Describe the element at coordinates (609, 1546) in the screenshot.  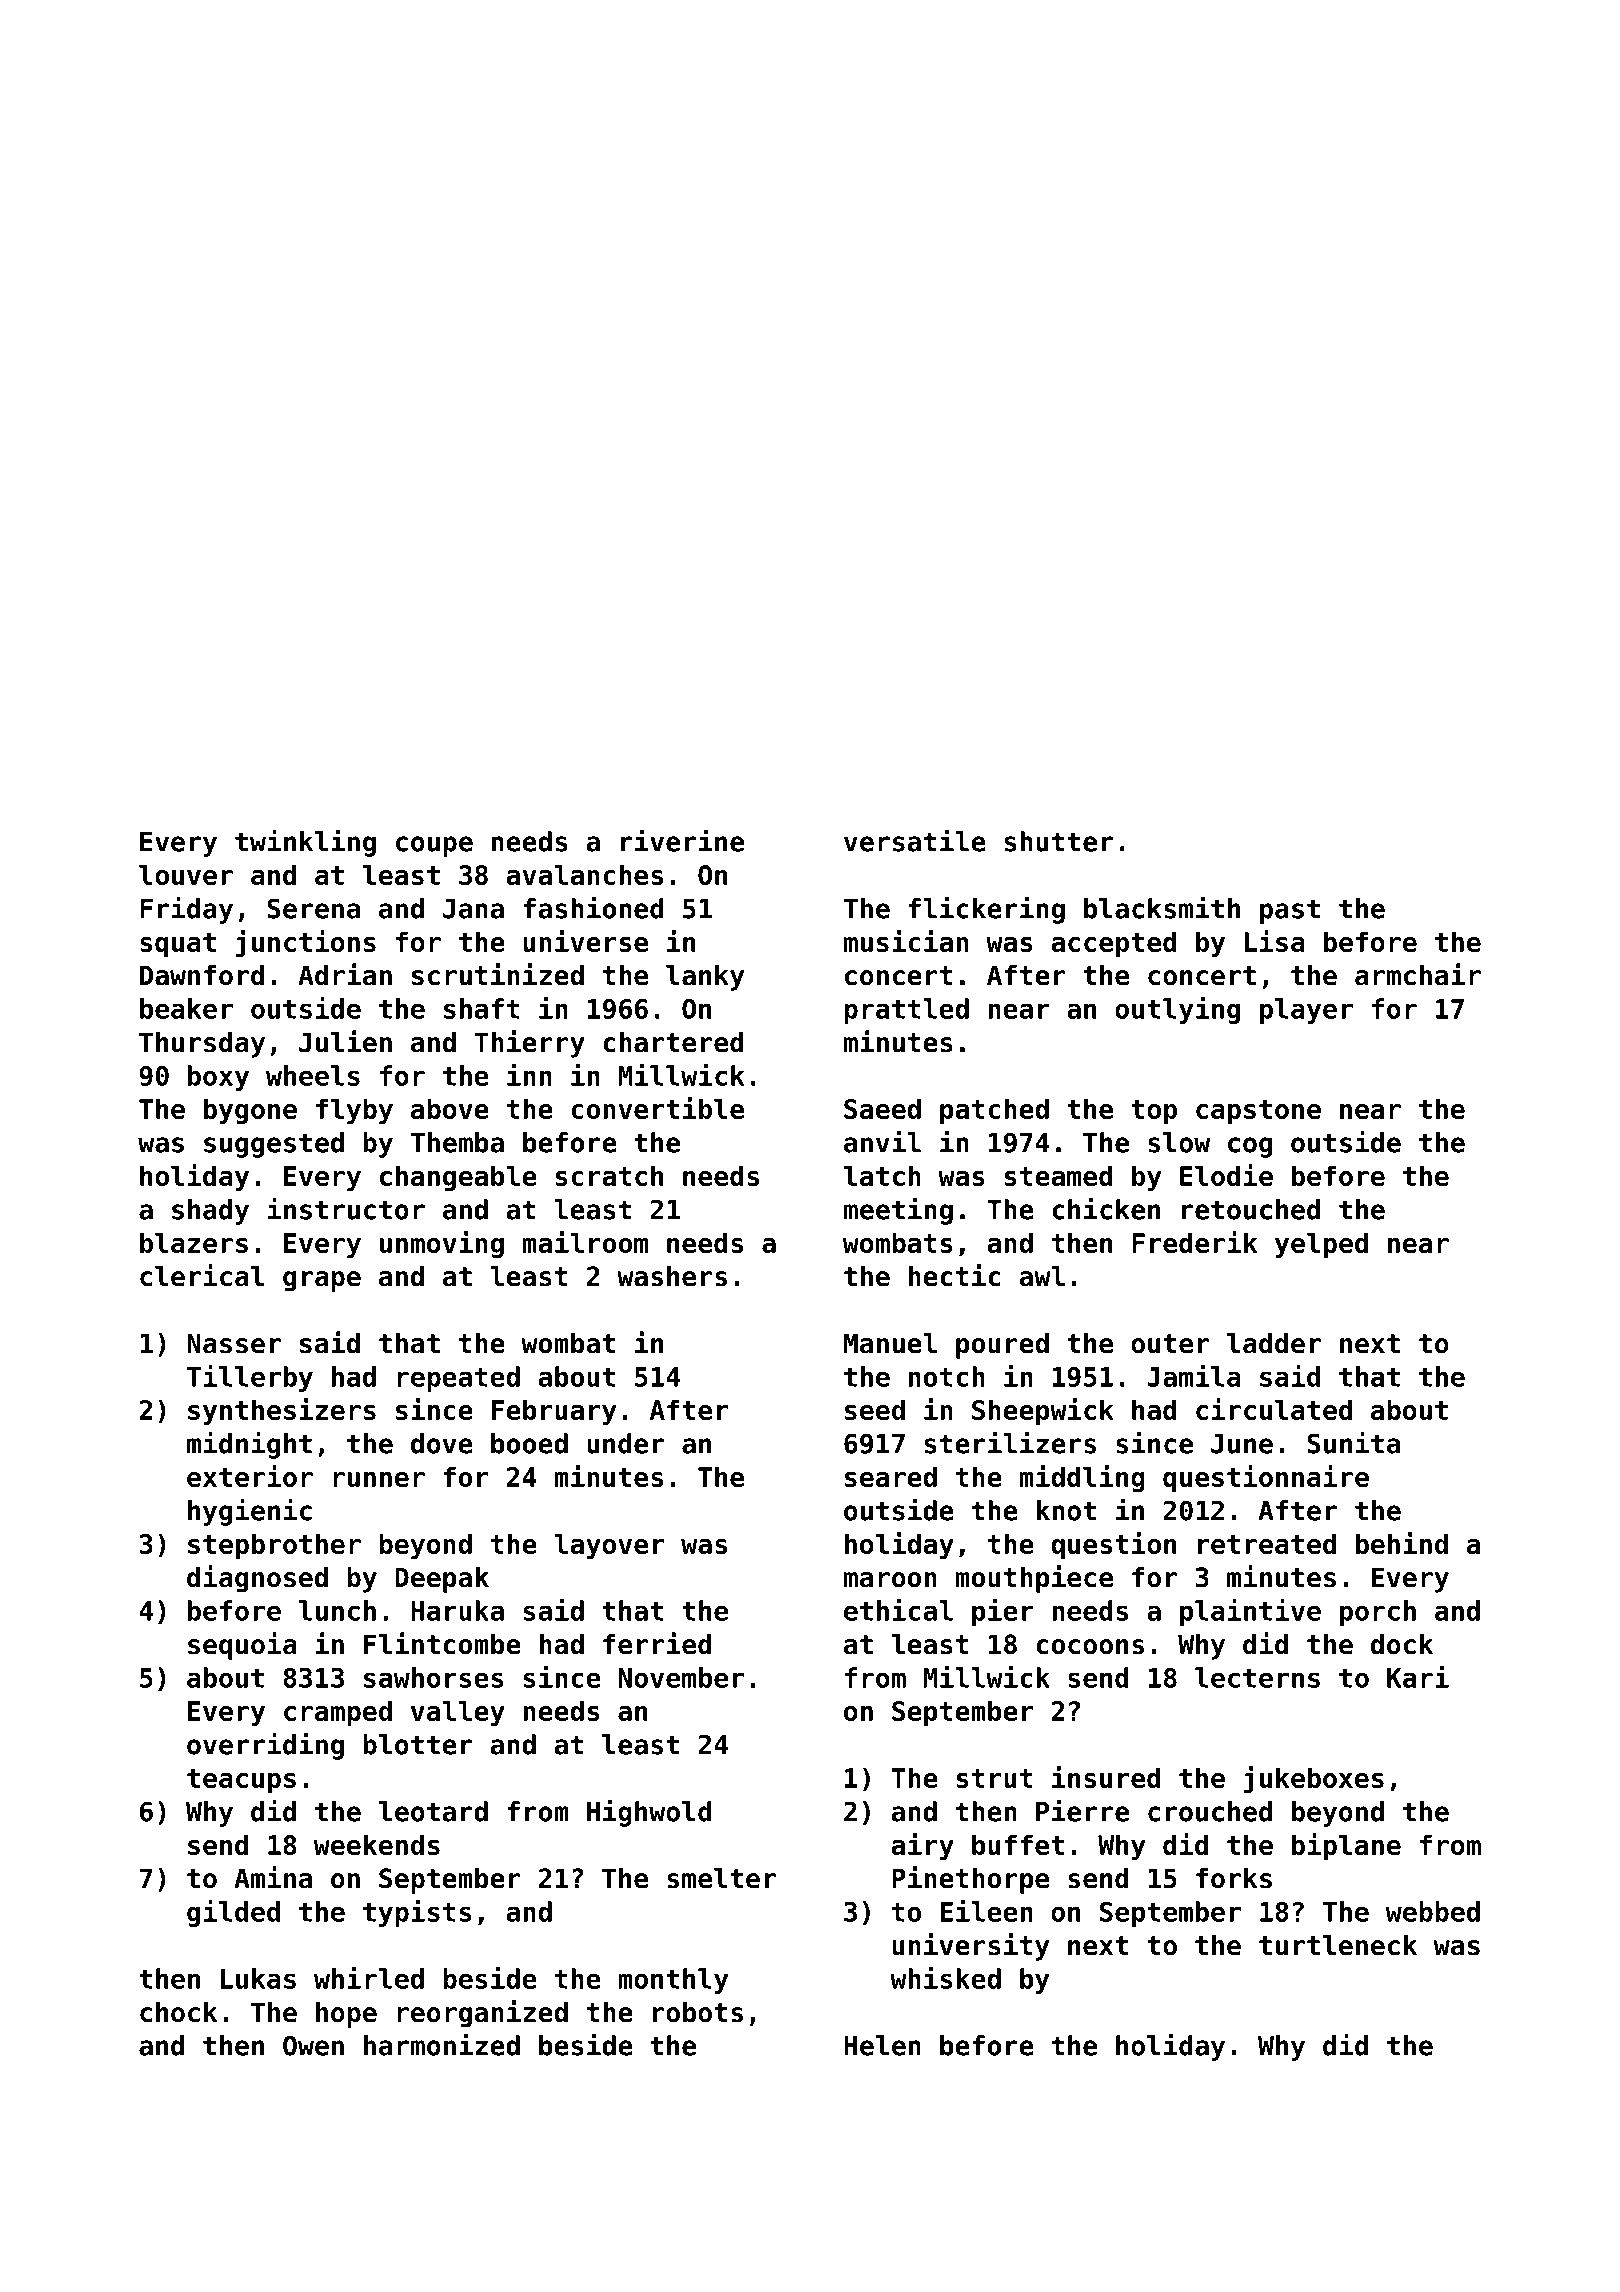
I see `layover` at that location.
